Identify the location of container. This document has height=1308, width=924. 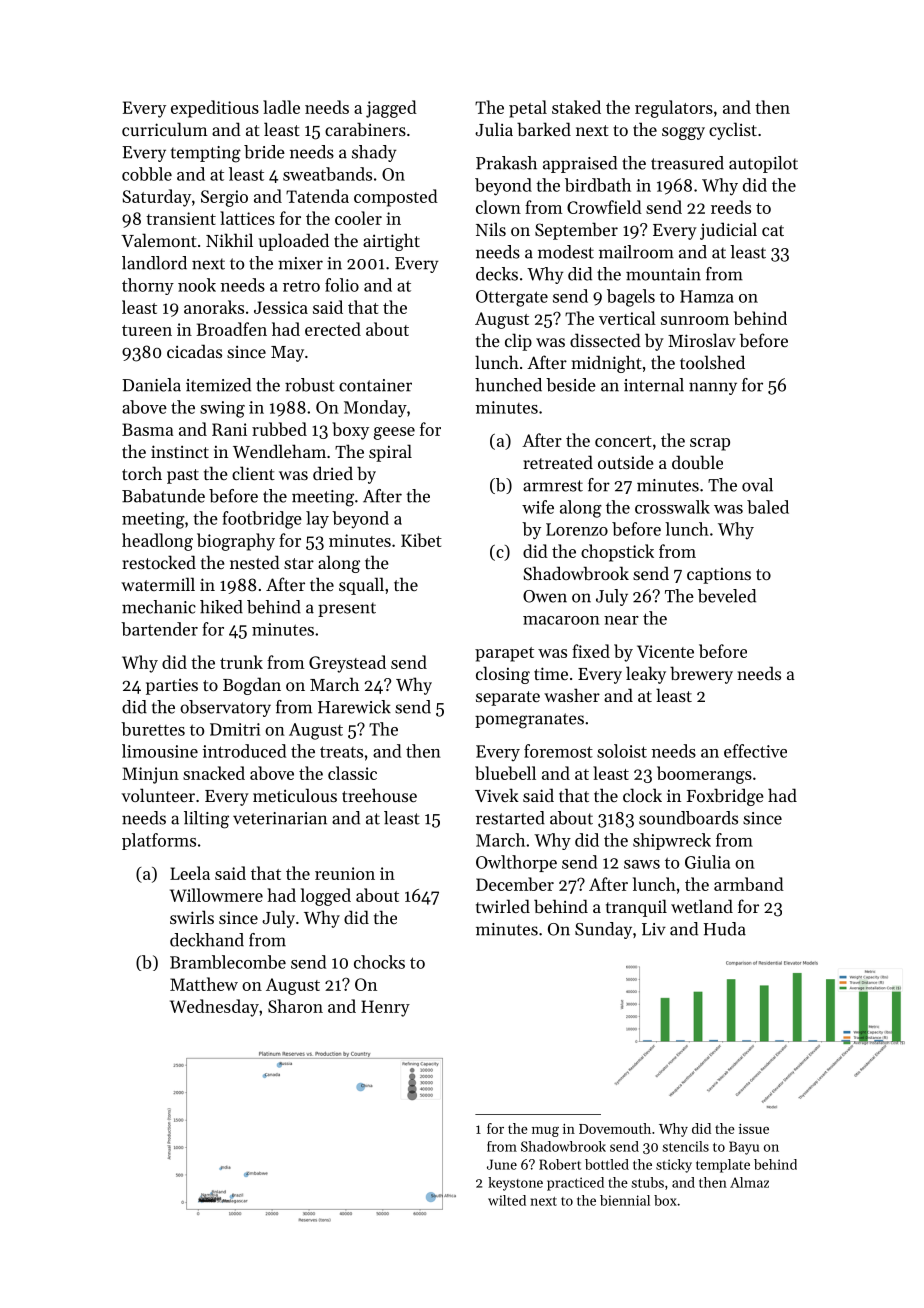
(375, 385).
